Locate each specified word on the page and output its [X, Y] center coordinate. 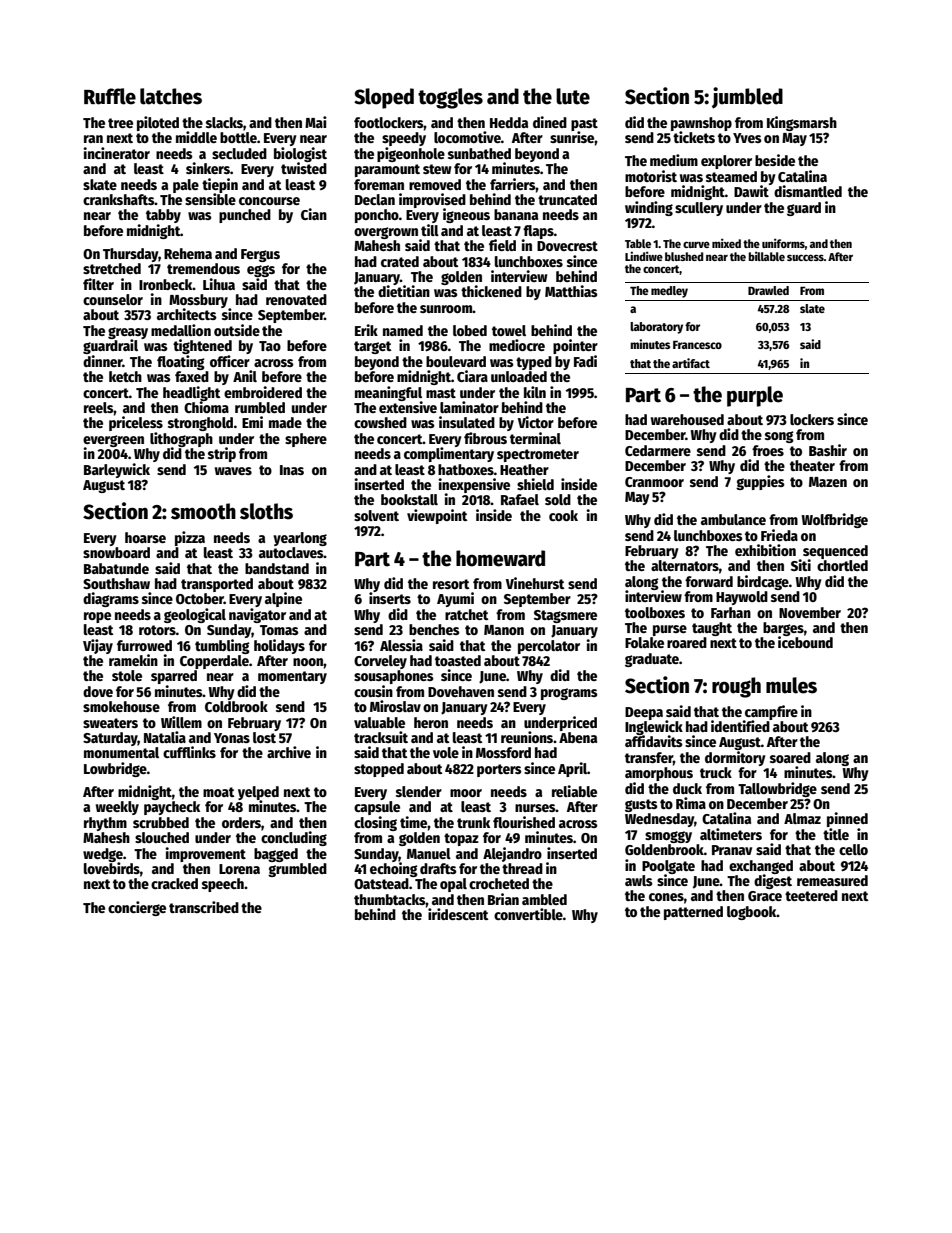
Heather [524, 469]
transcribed [204, 907]
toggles [450, 98]
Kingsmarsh [802, 123]
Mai [316, 122]
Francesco [697, 344]
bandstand [277, 568]
